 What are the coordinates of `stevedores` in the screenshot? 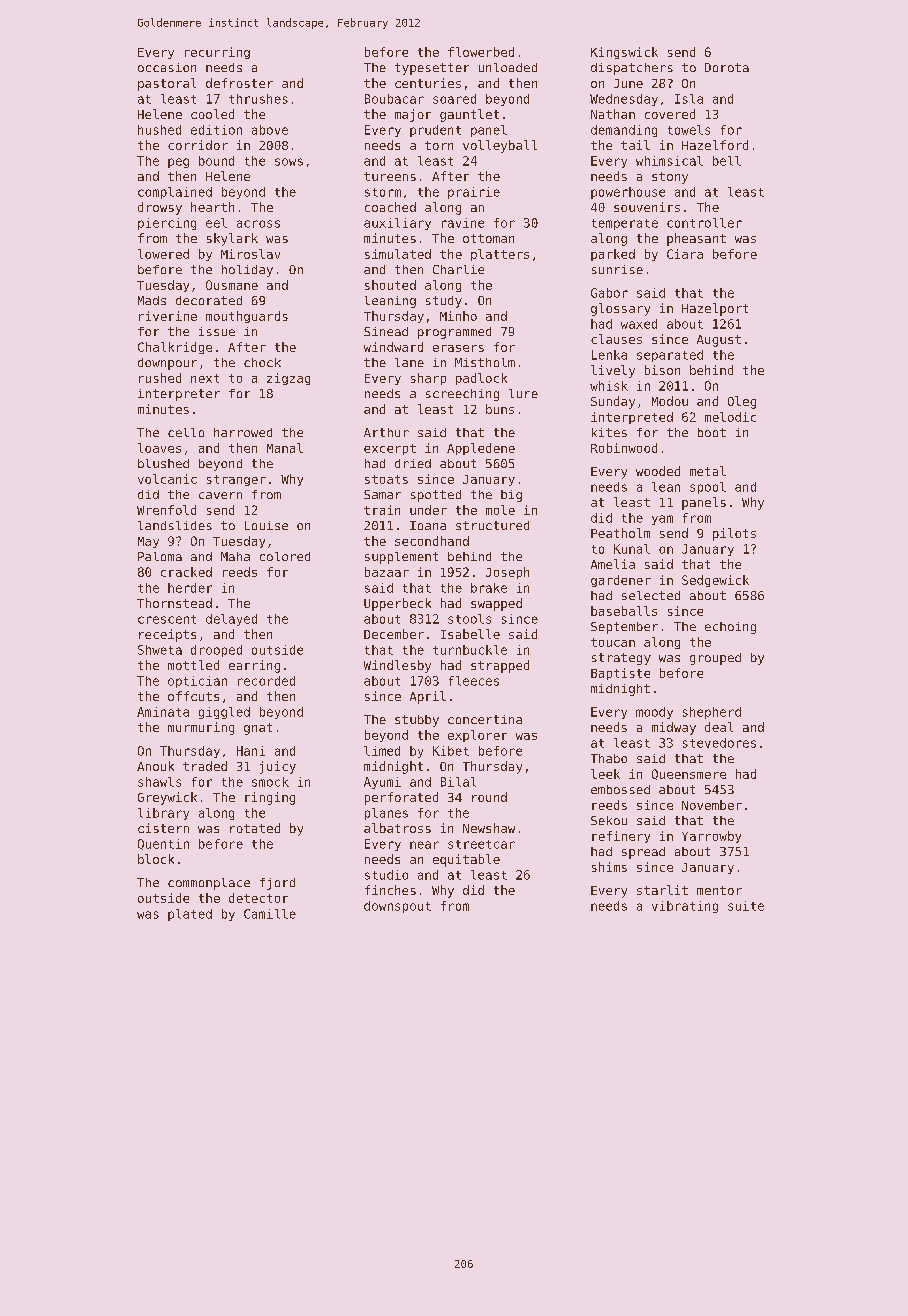 It's located at (719, 743).
